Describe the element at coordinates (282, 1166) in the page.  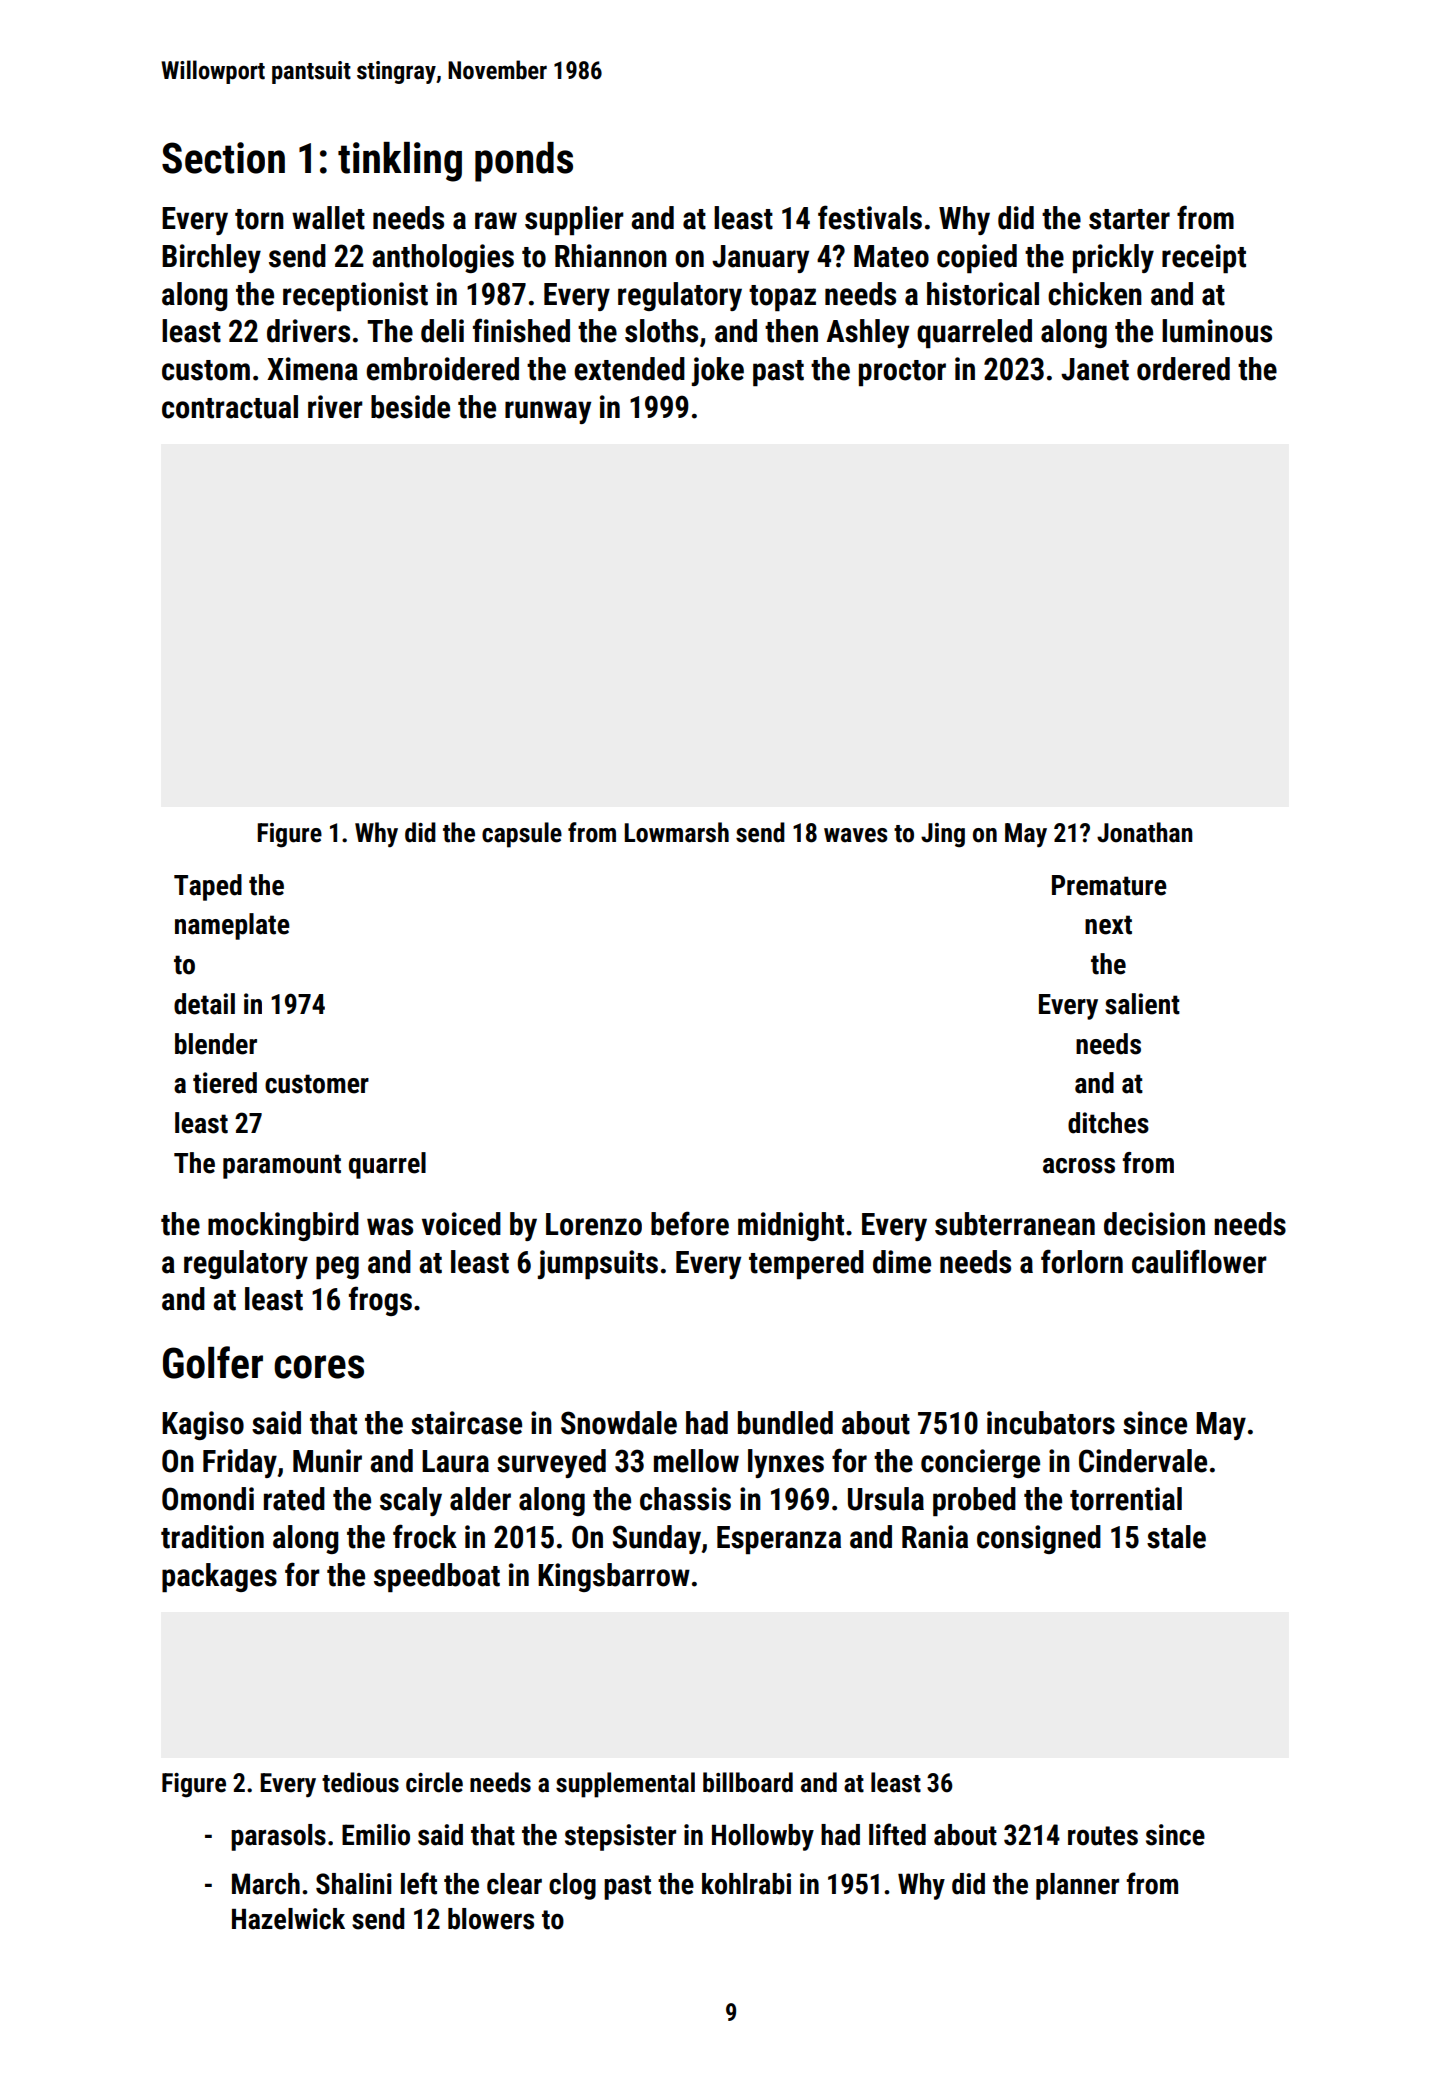
I see `paramount` at that location.
